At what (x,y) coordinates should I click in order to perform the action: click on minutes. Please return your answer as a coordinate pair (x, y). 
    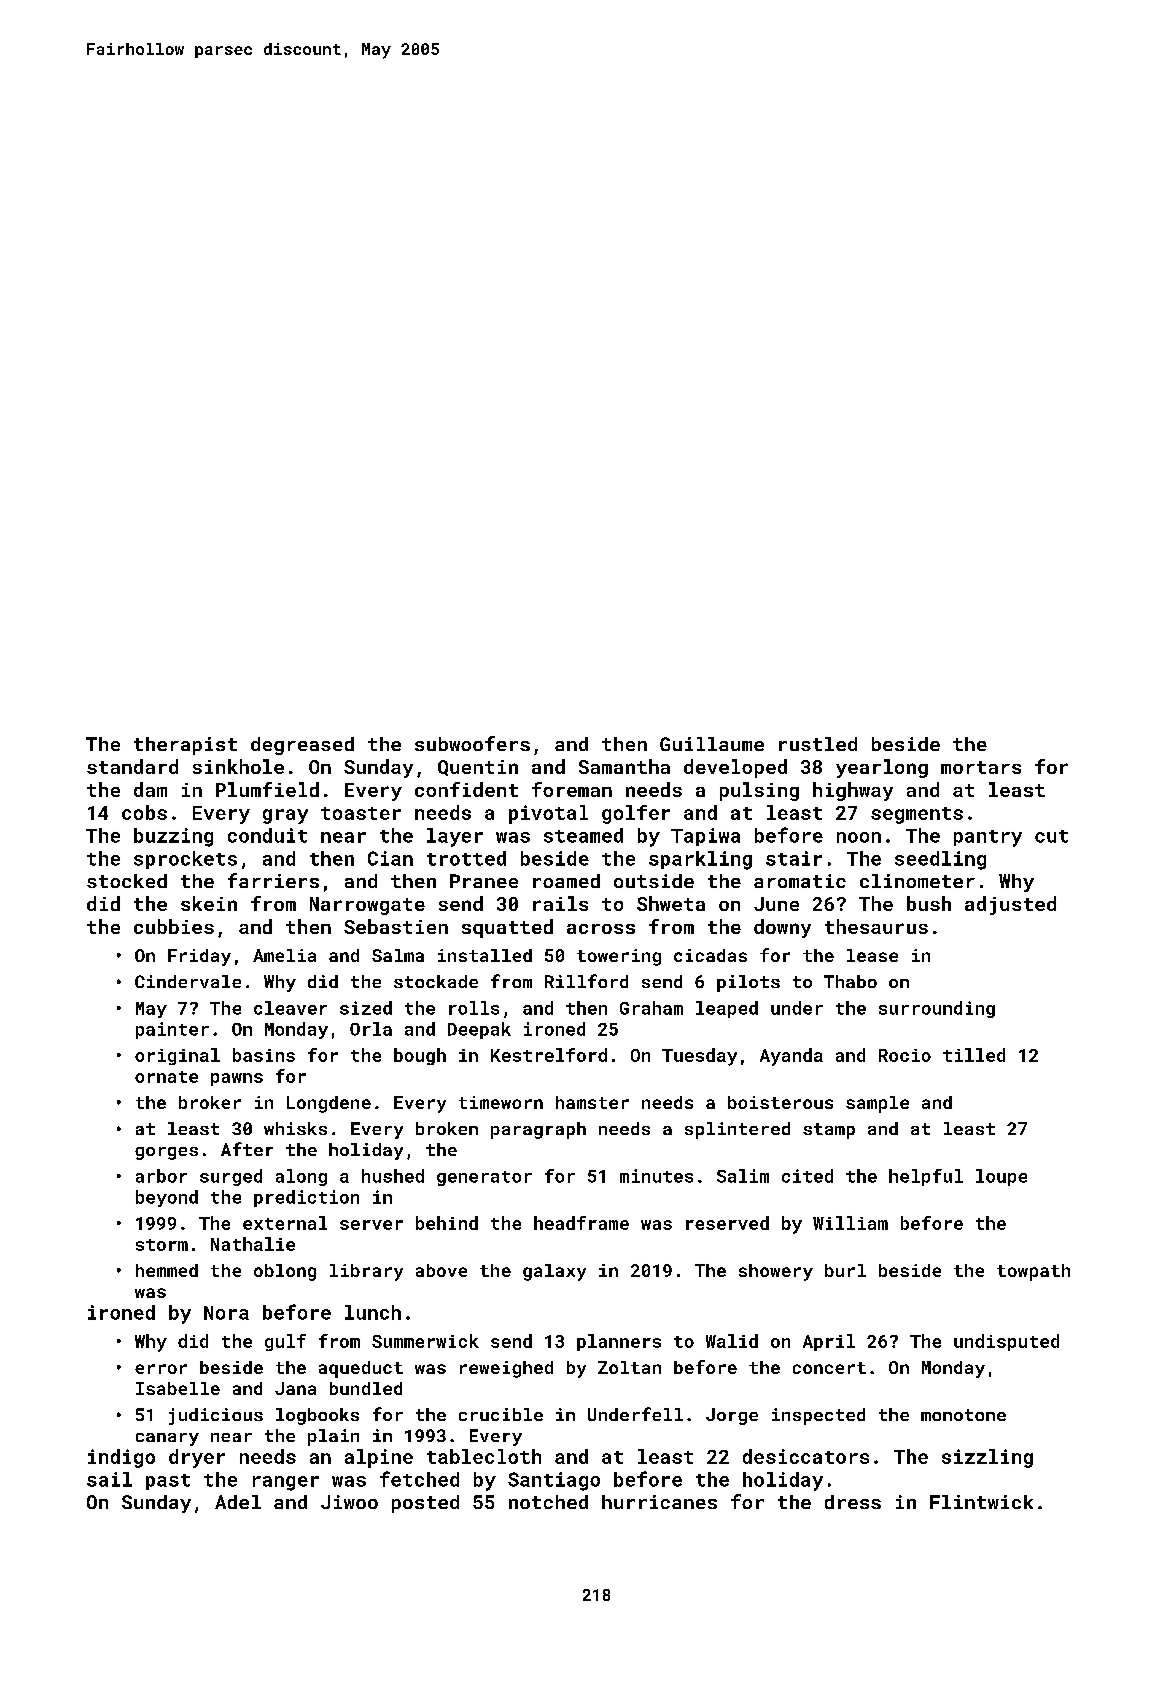
    Looking at the image, I should click on (656, 1176).
